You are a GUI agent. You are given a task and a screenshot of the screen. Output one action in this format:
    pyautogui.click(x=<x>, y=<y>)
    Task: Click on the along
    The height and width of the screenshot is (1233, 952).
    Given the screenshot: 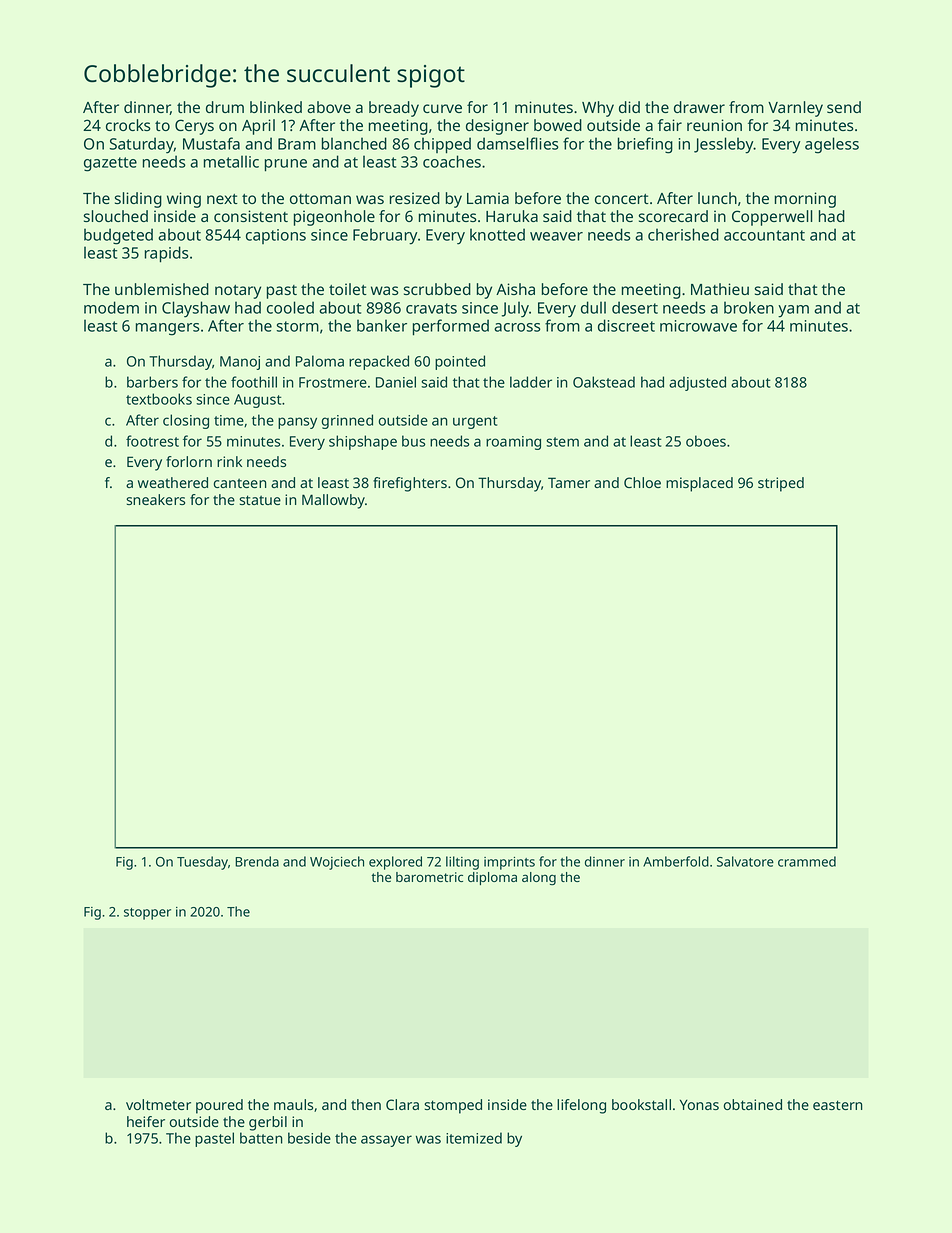 What is the action you would take?
    pyautogui.click(x=539, y=878)
